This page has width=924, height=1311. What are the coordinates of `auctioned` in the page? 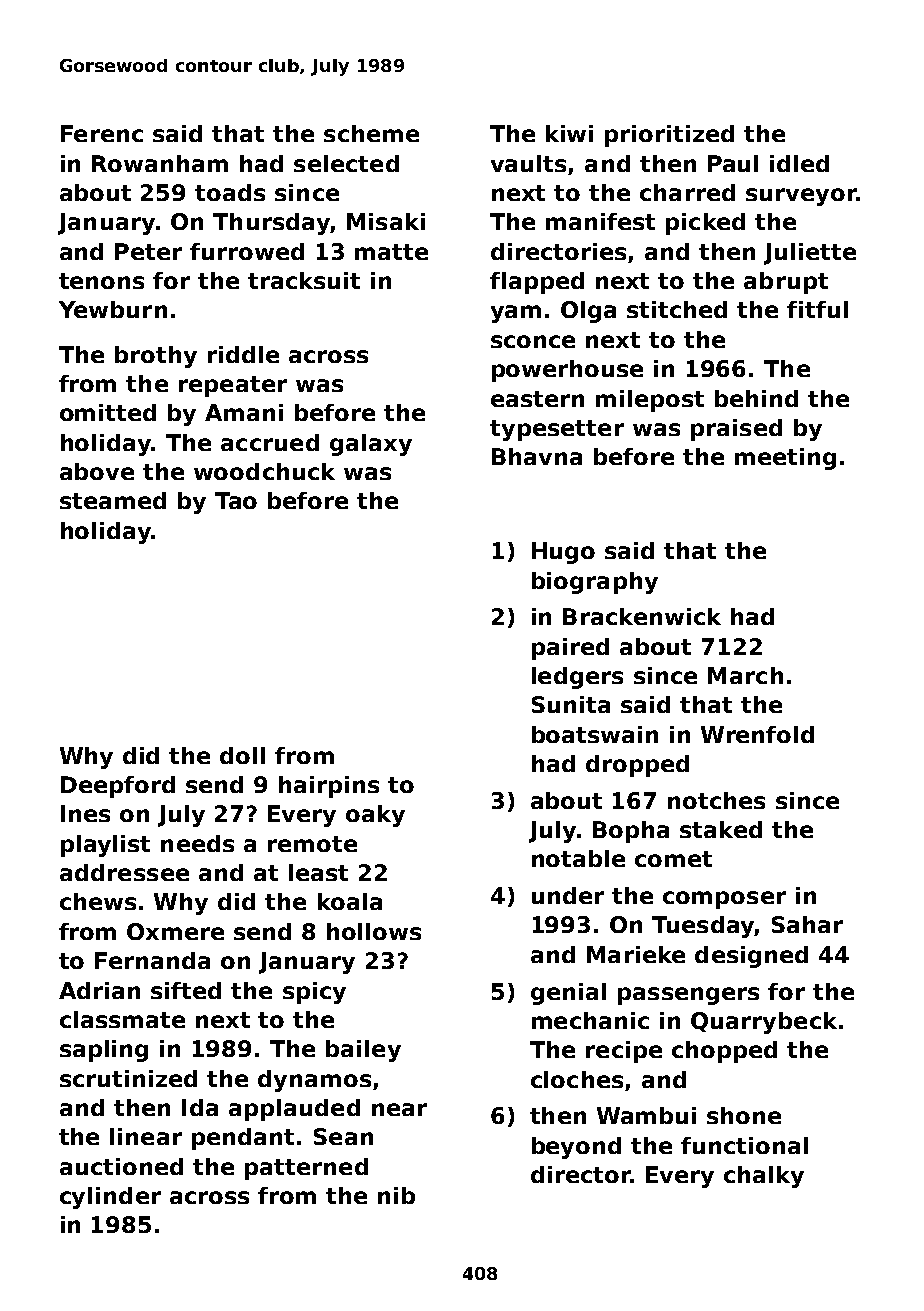 It's located at (121, 1166).
